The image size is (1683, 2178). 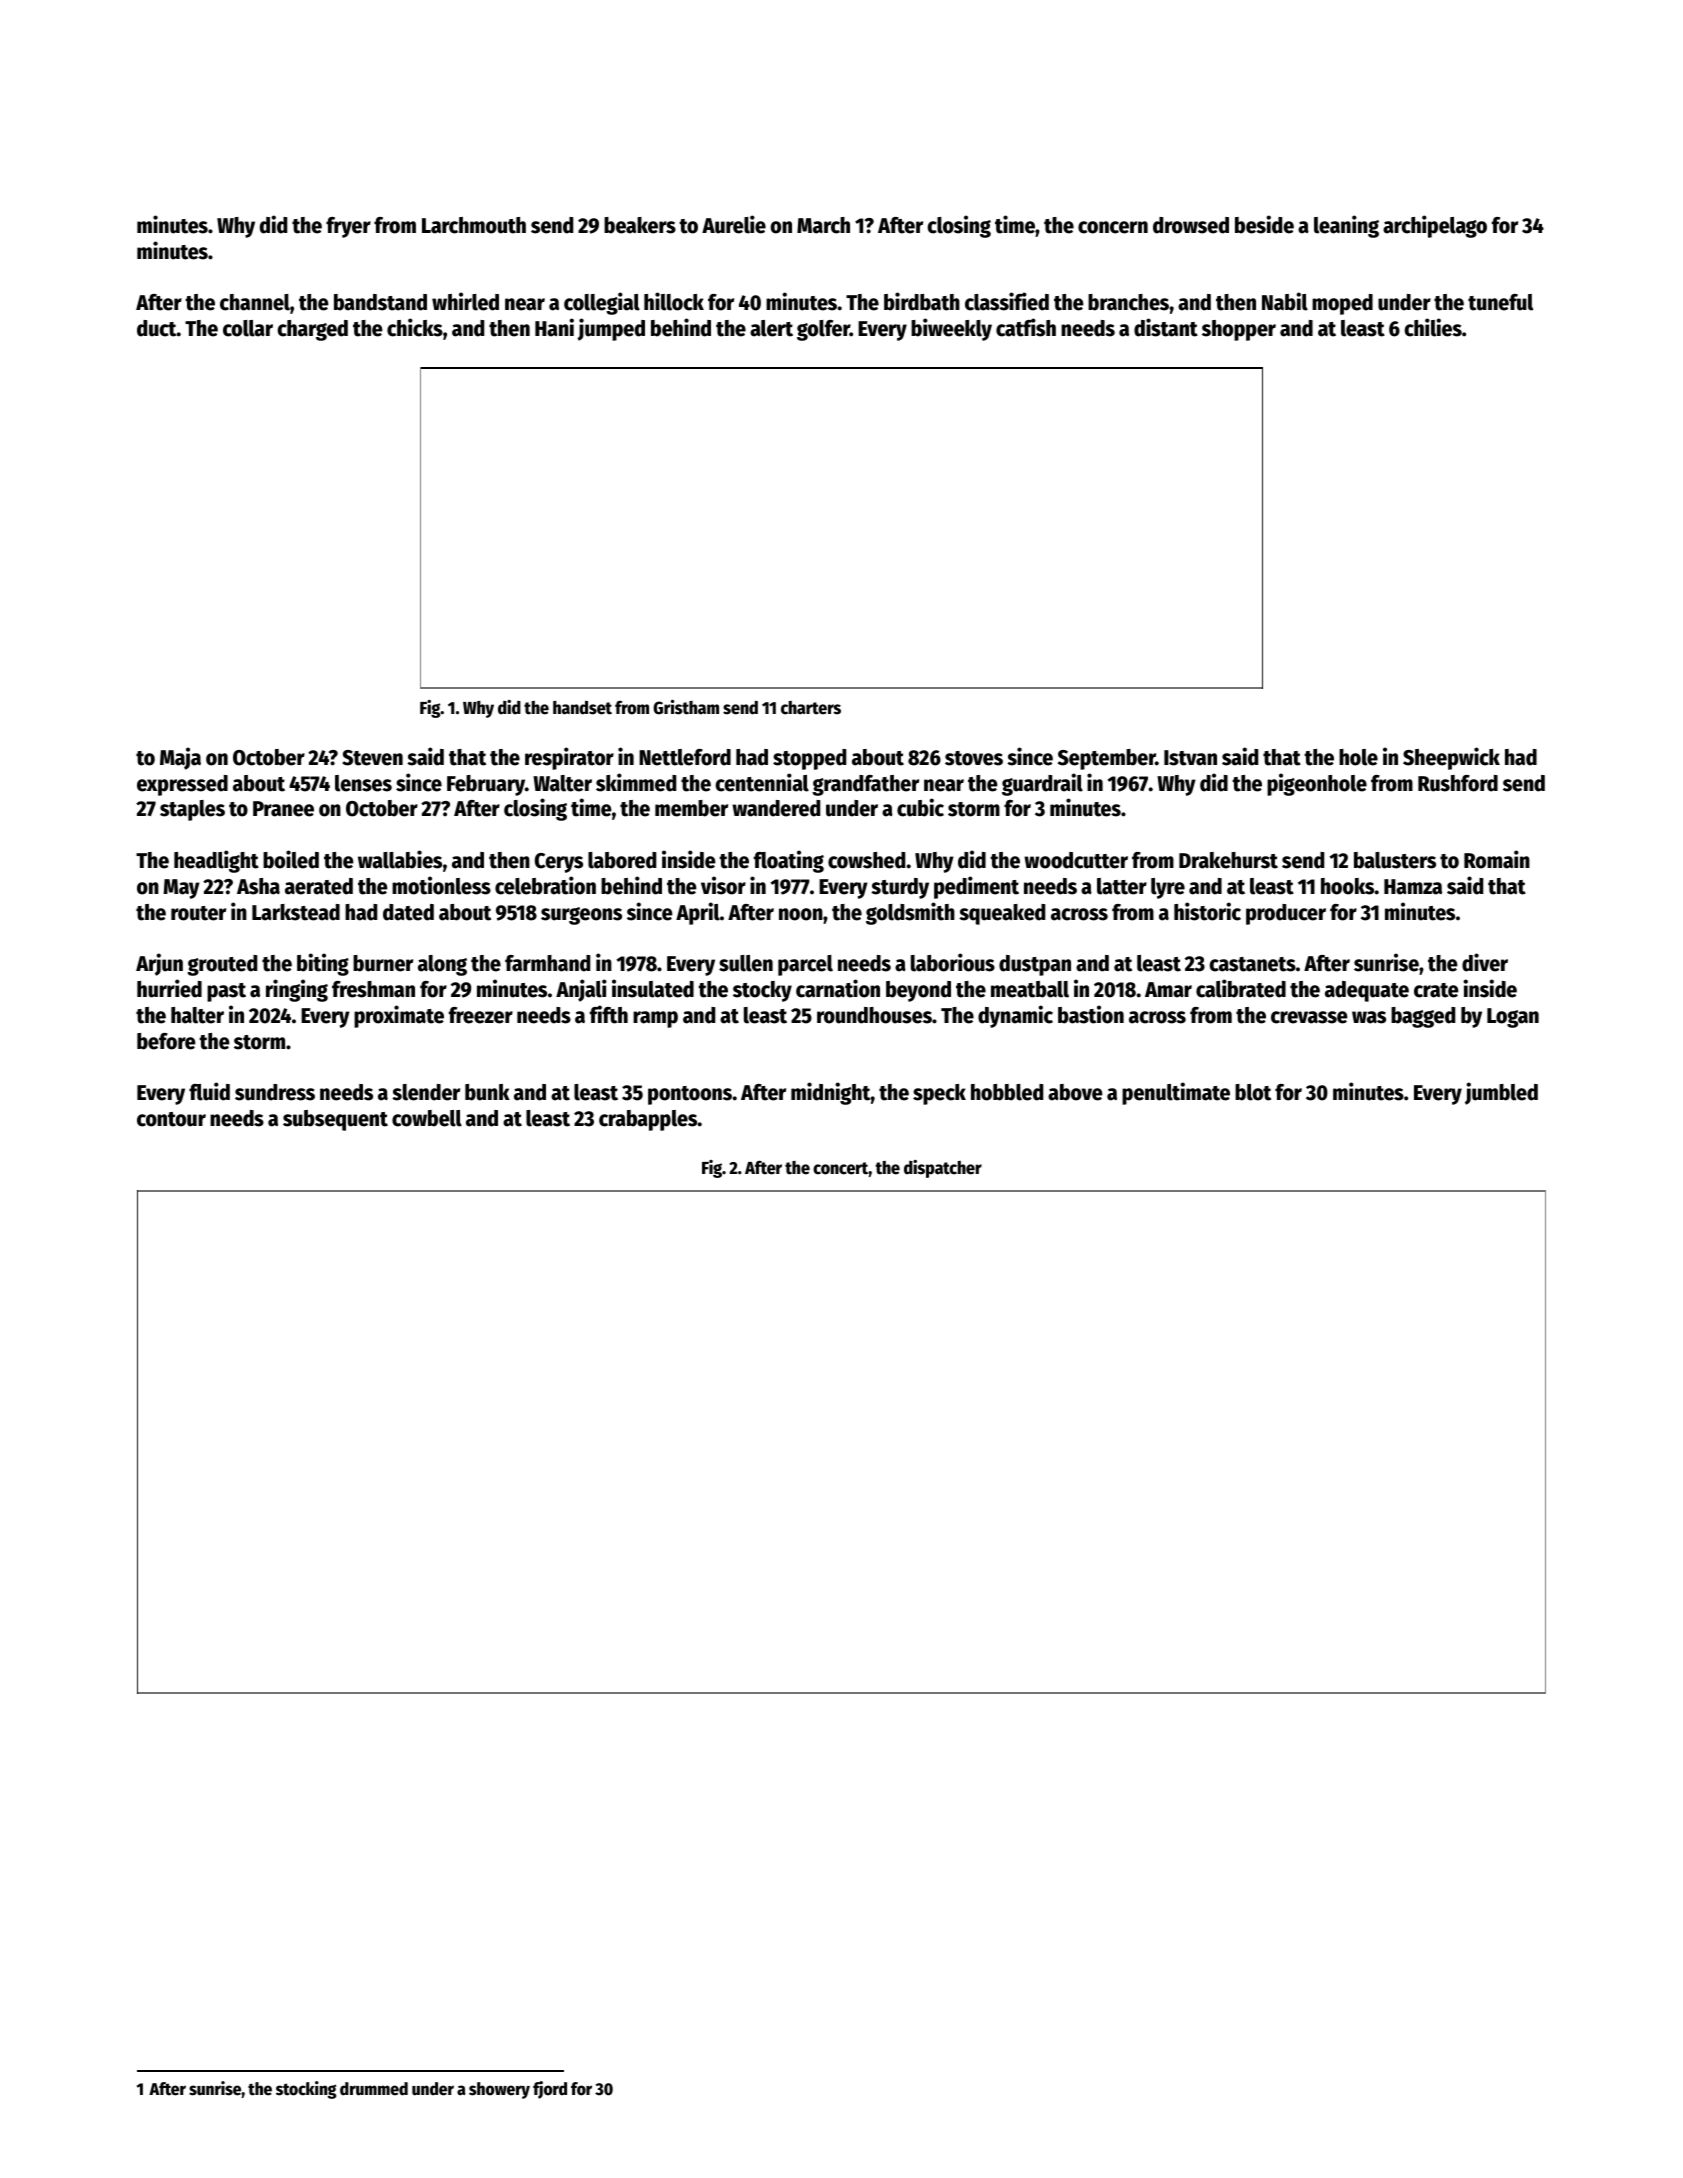 What do you see at coordinates (474, 225) in the document?
I see `Larchmouth` at bounding box center [474, 225].
